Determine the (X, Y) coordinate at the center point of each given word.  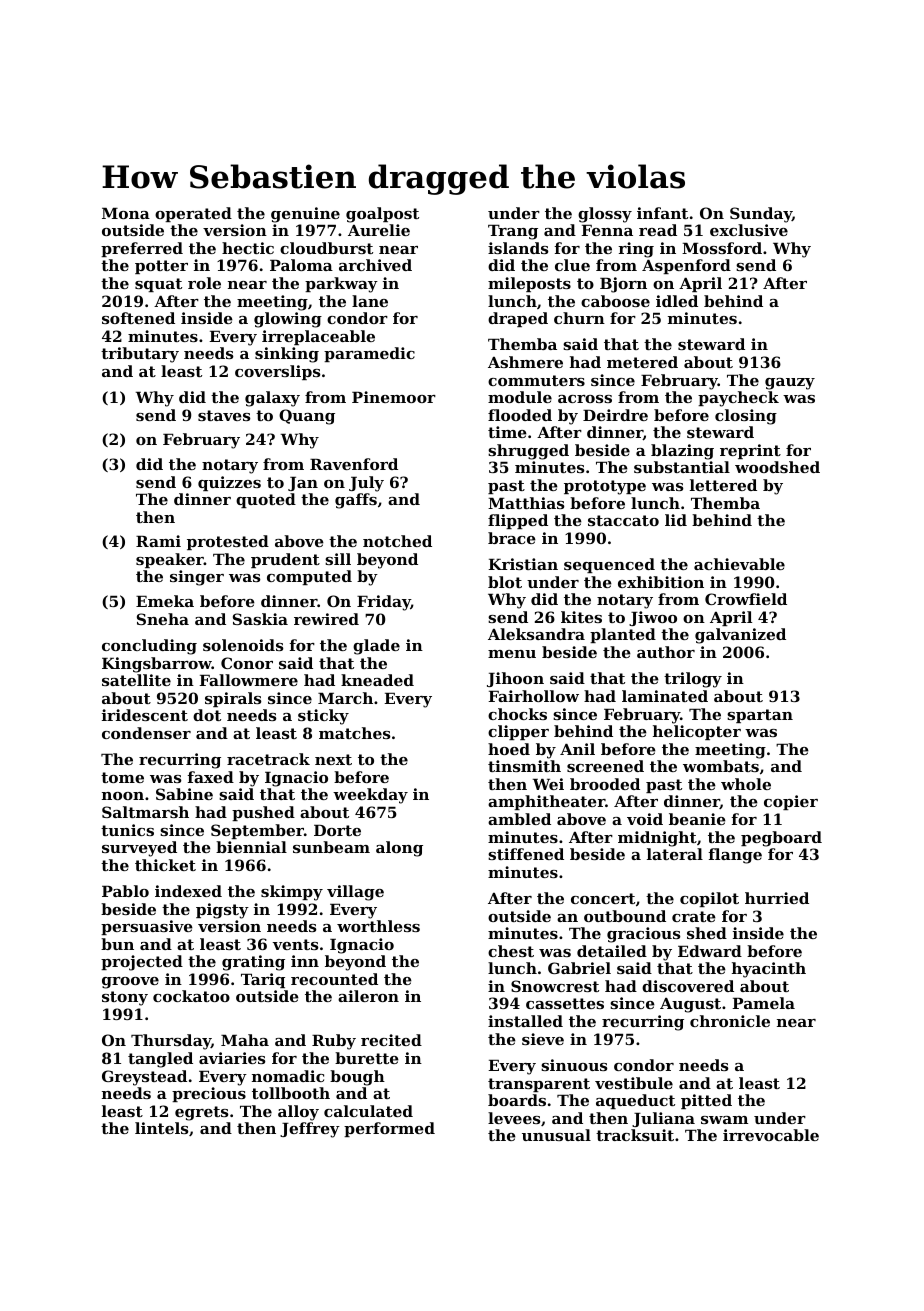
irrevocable (771, 1135)
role (204, 283)
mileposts (529, 284)
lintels (161, 1128)
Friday (384, 603)
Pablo (125, 891)
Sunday (761, 215)
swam (724, 1120)
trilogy (693, 680)
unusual (556, 1135)
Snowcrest (555, 986)
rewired (326, 619)
